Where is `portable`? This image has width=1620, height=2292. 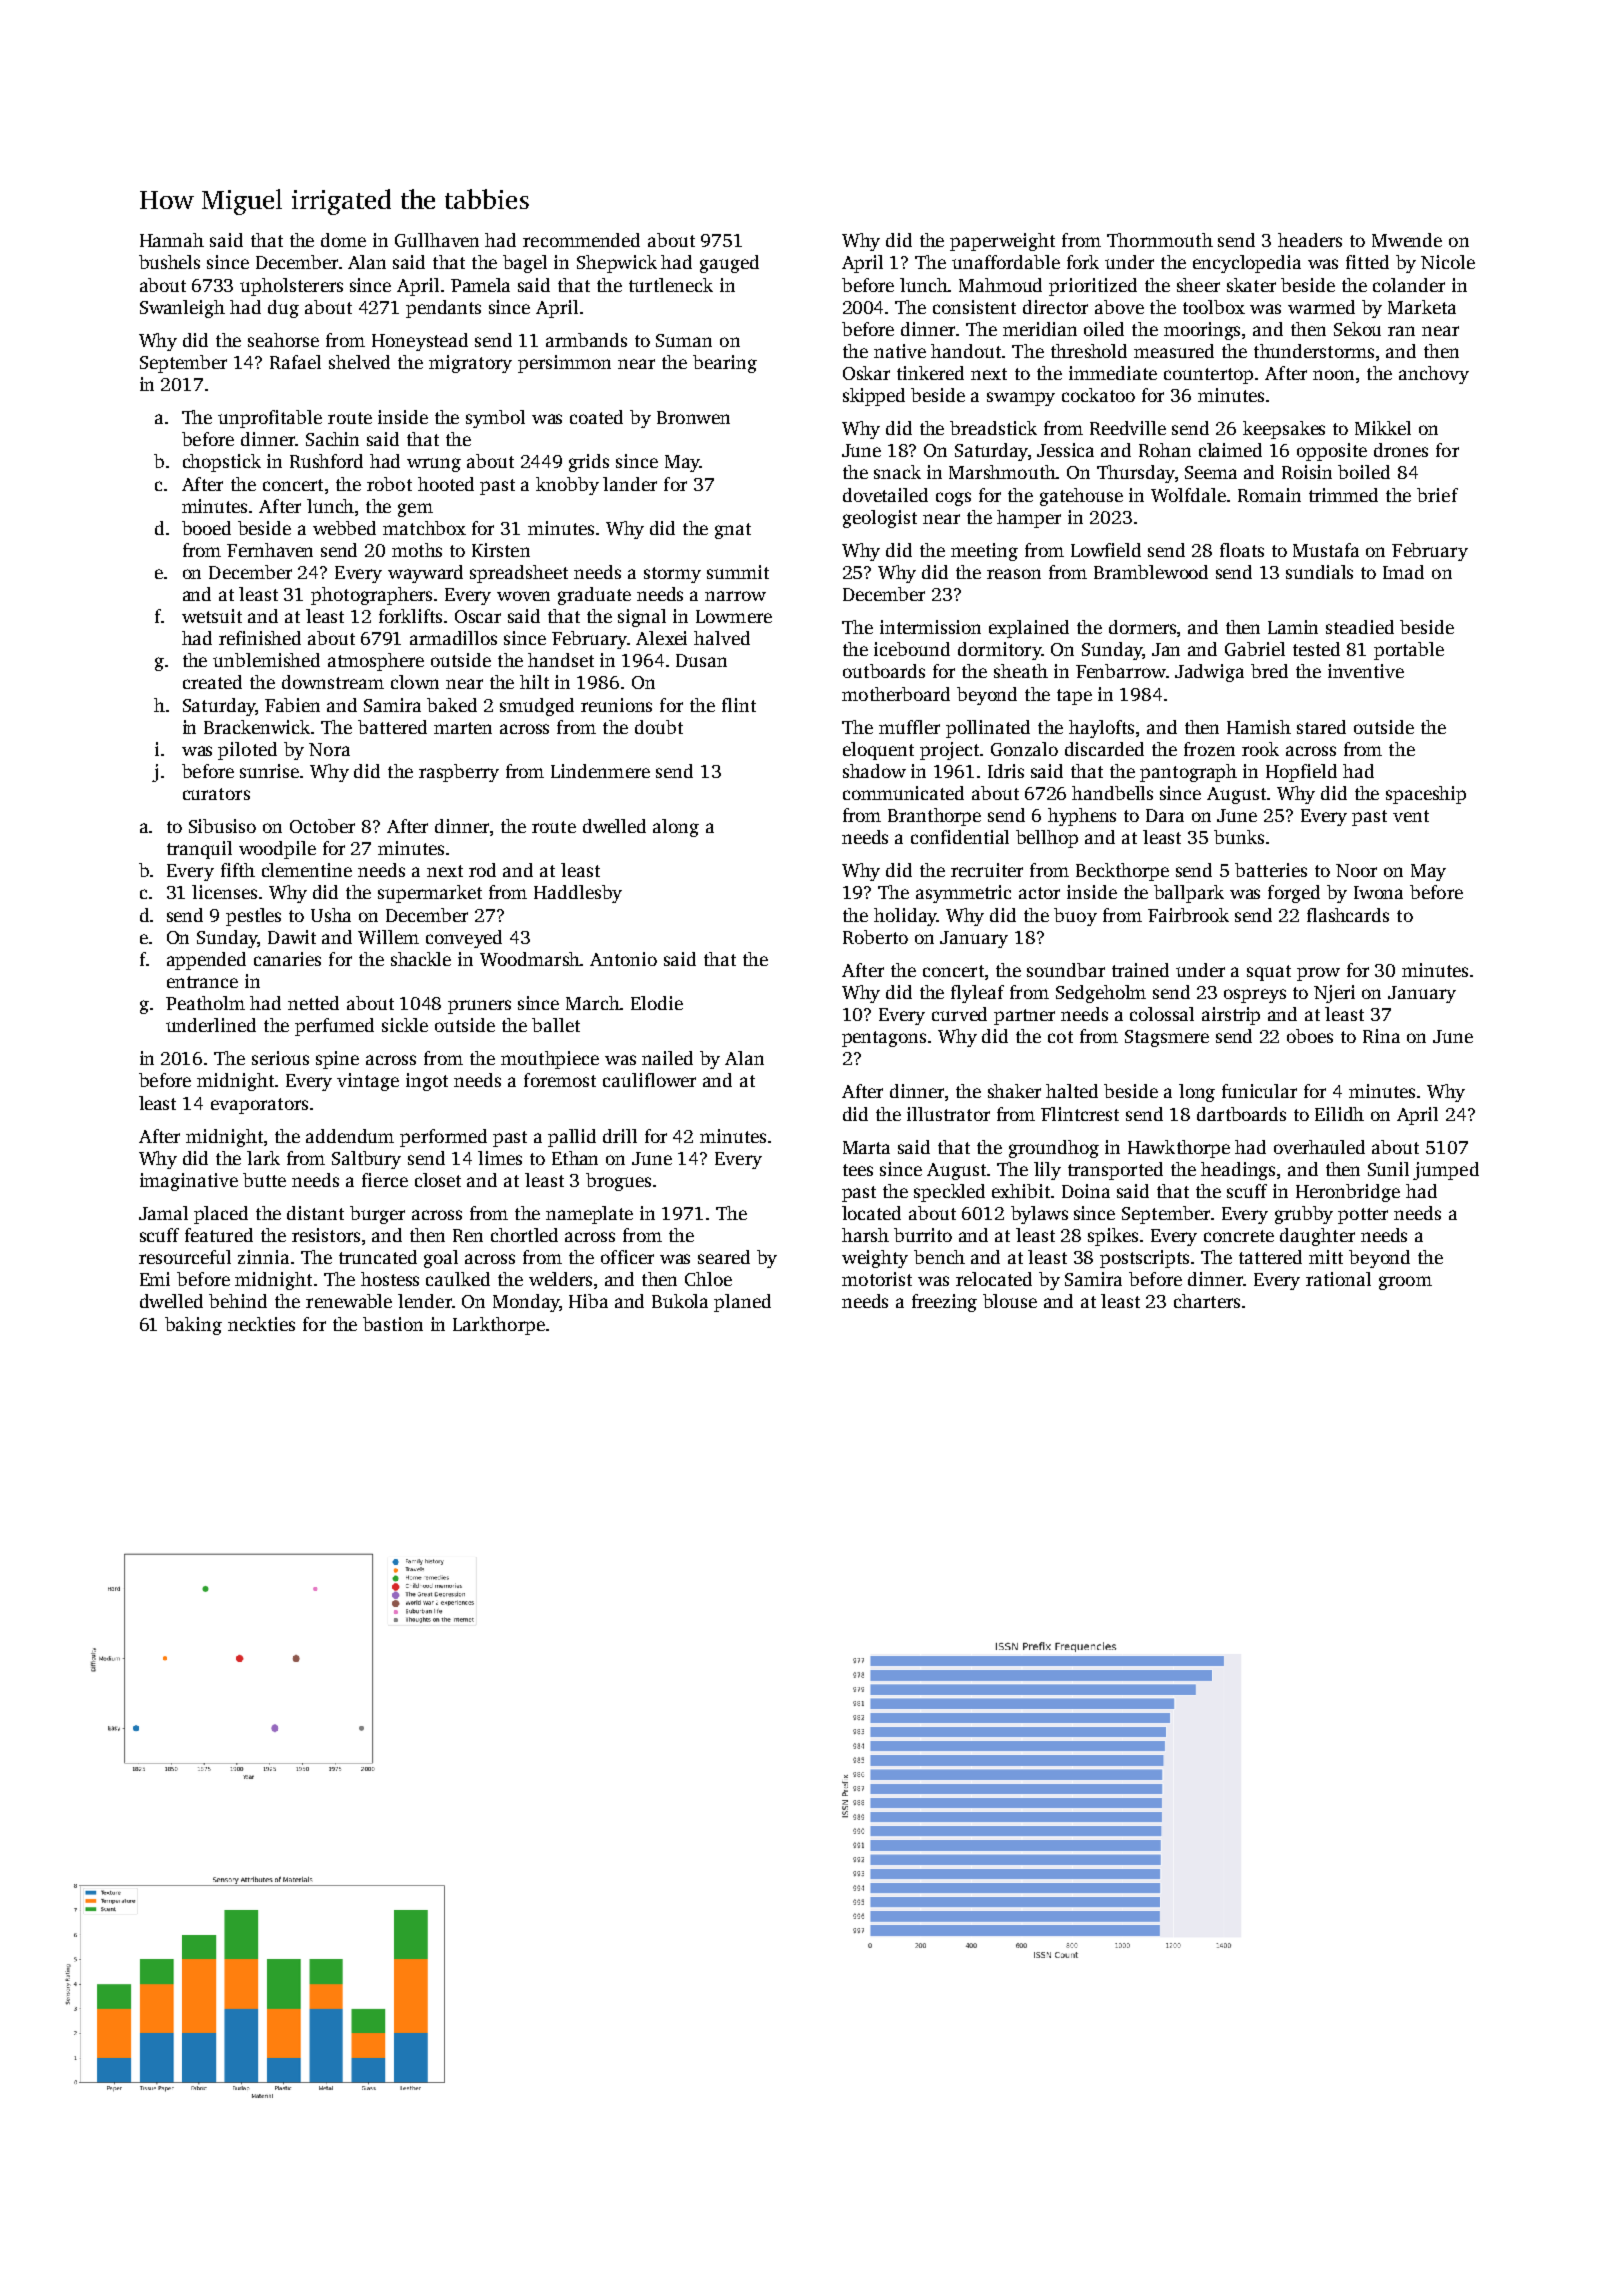
portable is located at coordinates (1409, 651).
